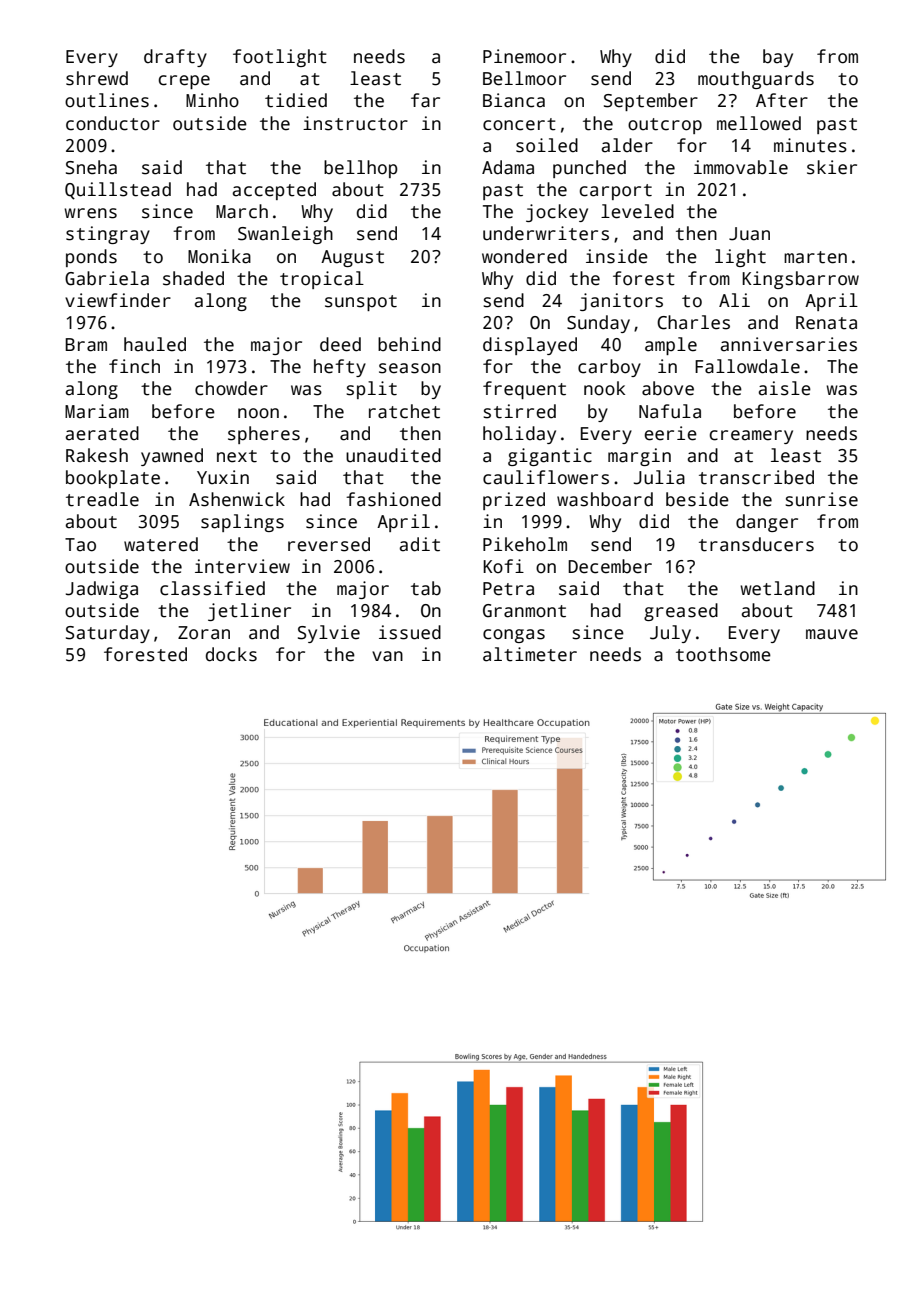  Describe the element at coordinates (212, 100) in the screenshot. I see `Minho` at that location.
